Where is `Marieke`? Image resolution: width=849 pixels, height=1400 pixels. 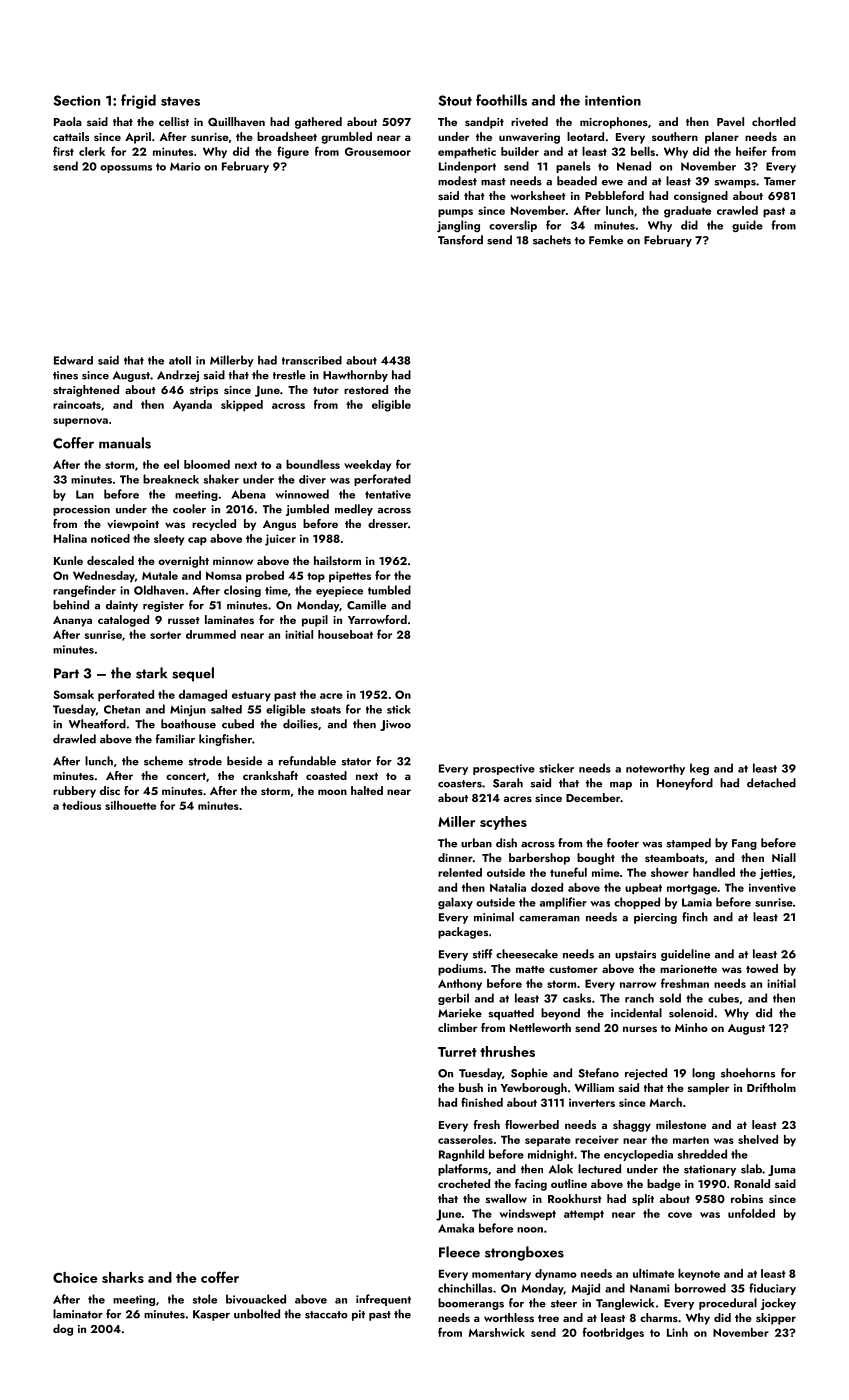
Marieke is located at coordinates (460, 1013).
